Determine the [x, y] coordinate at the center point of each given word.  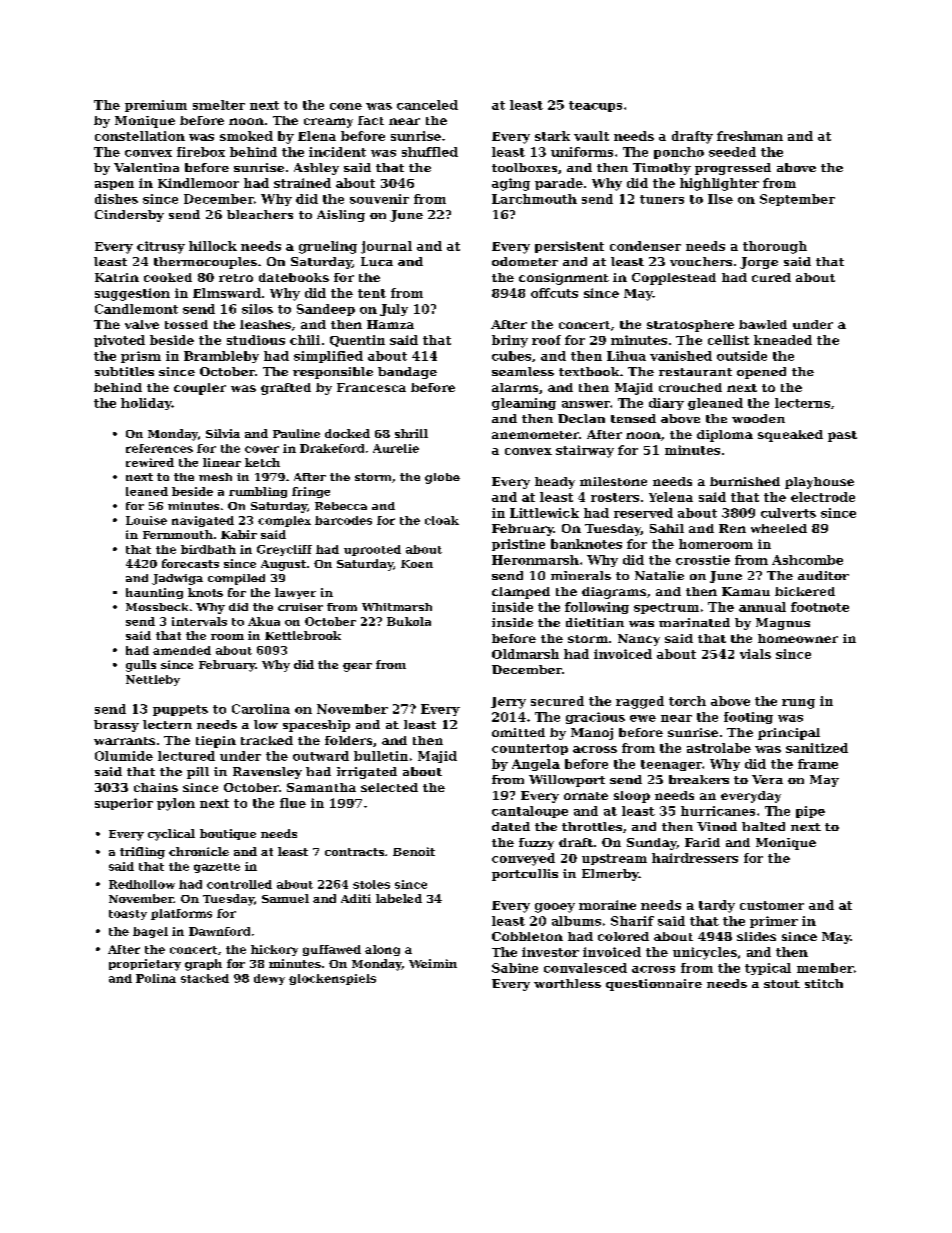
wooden [758, 418]
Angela [536, 765]
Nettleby [153, 680]
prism [141, 357]
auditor [823, 575]
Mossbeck [157, 607]
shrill [411, 433]
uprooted [372, 550]
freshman [750, 136]
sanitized [817, 748]
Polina [156, 978]
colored [623, 936]
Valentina [146, 167]
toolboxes [524, 167]
